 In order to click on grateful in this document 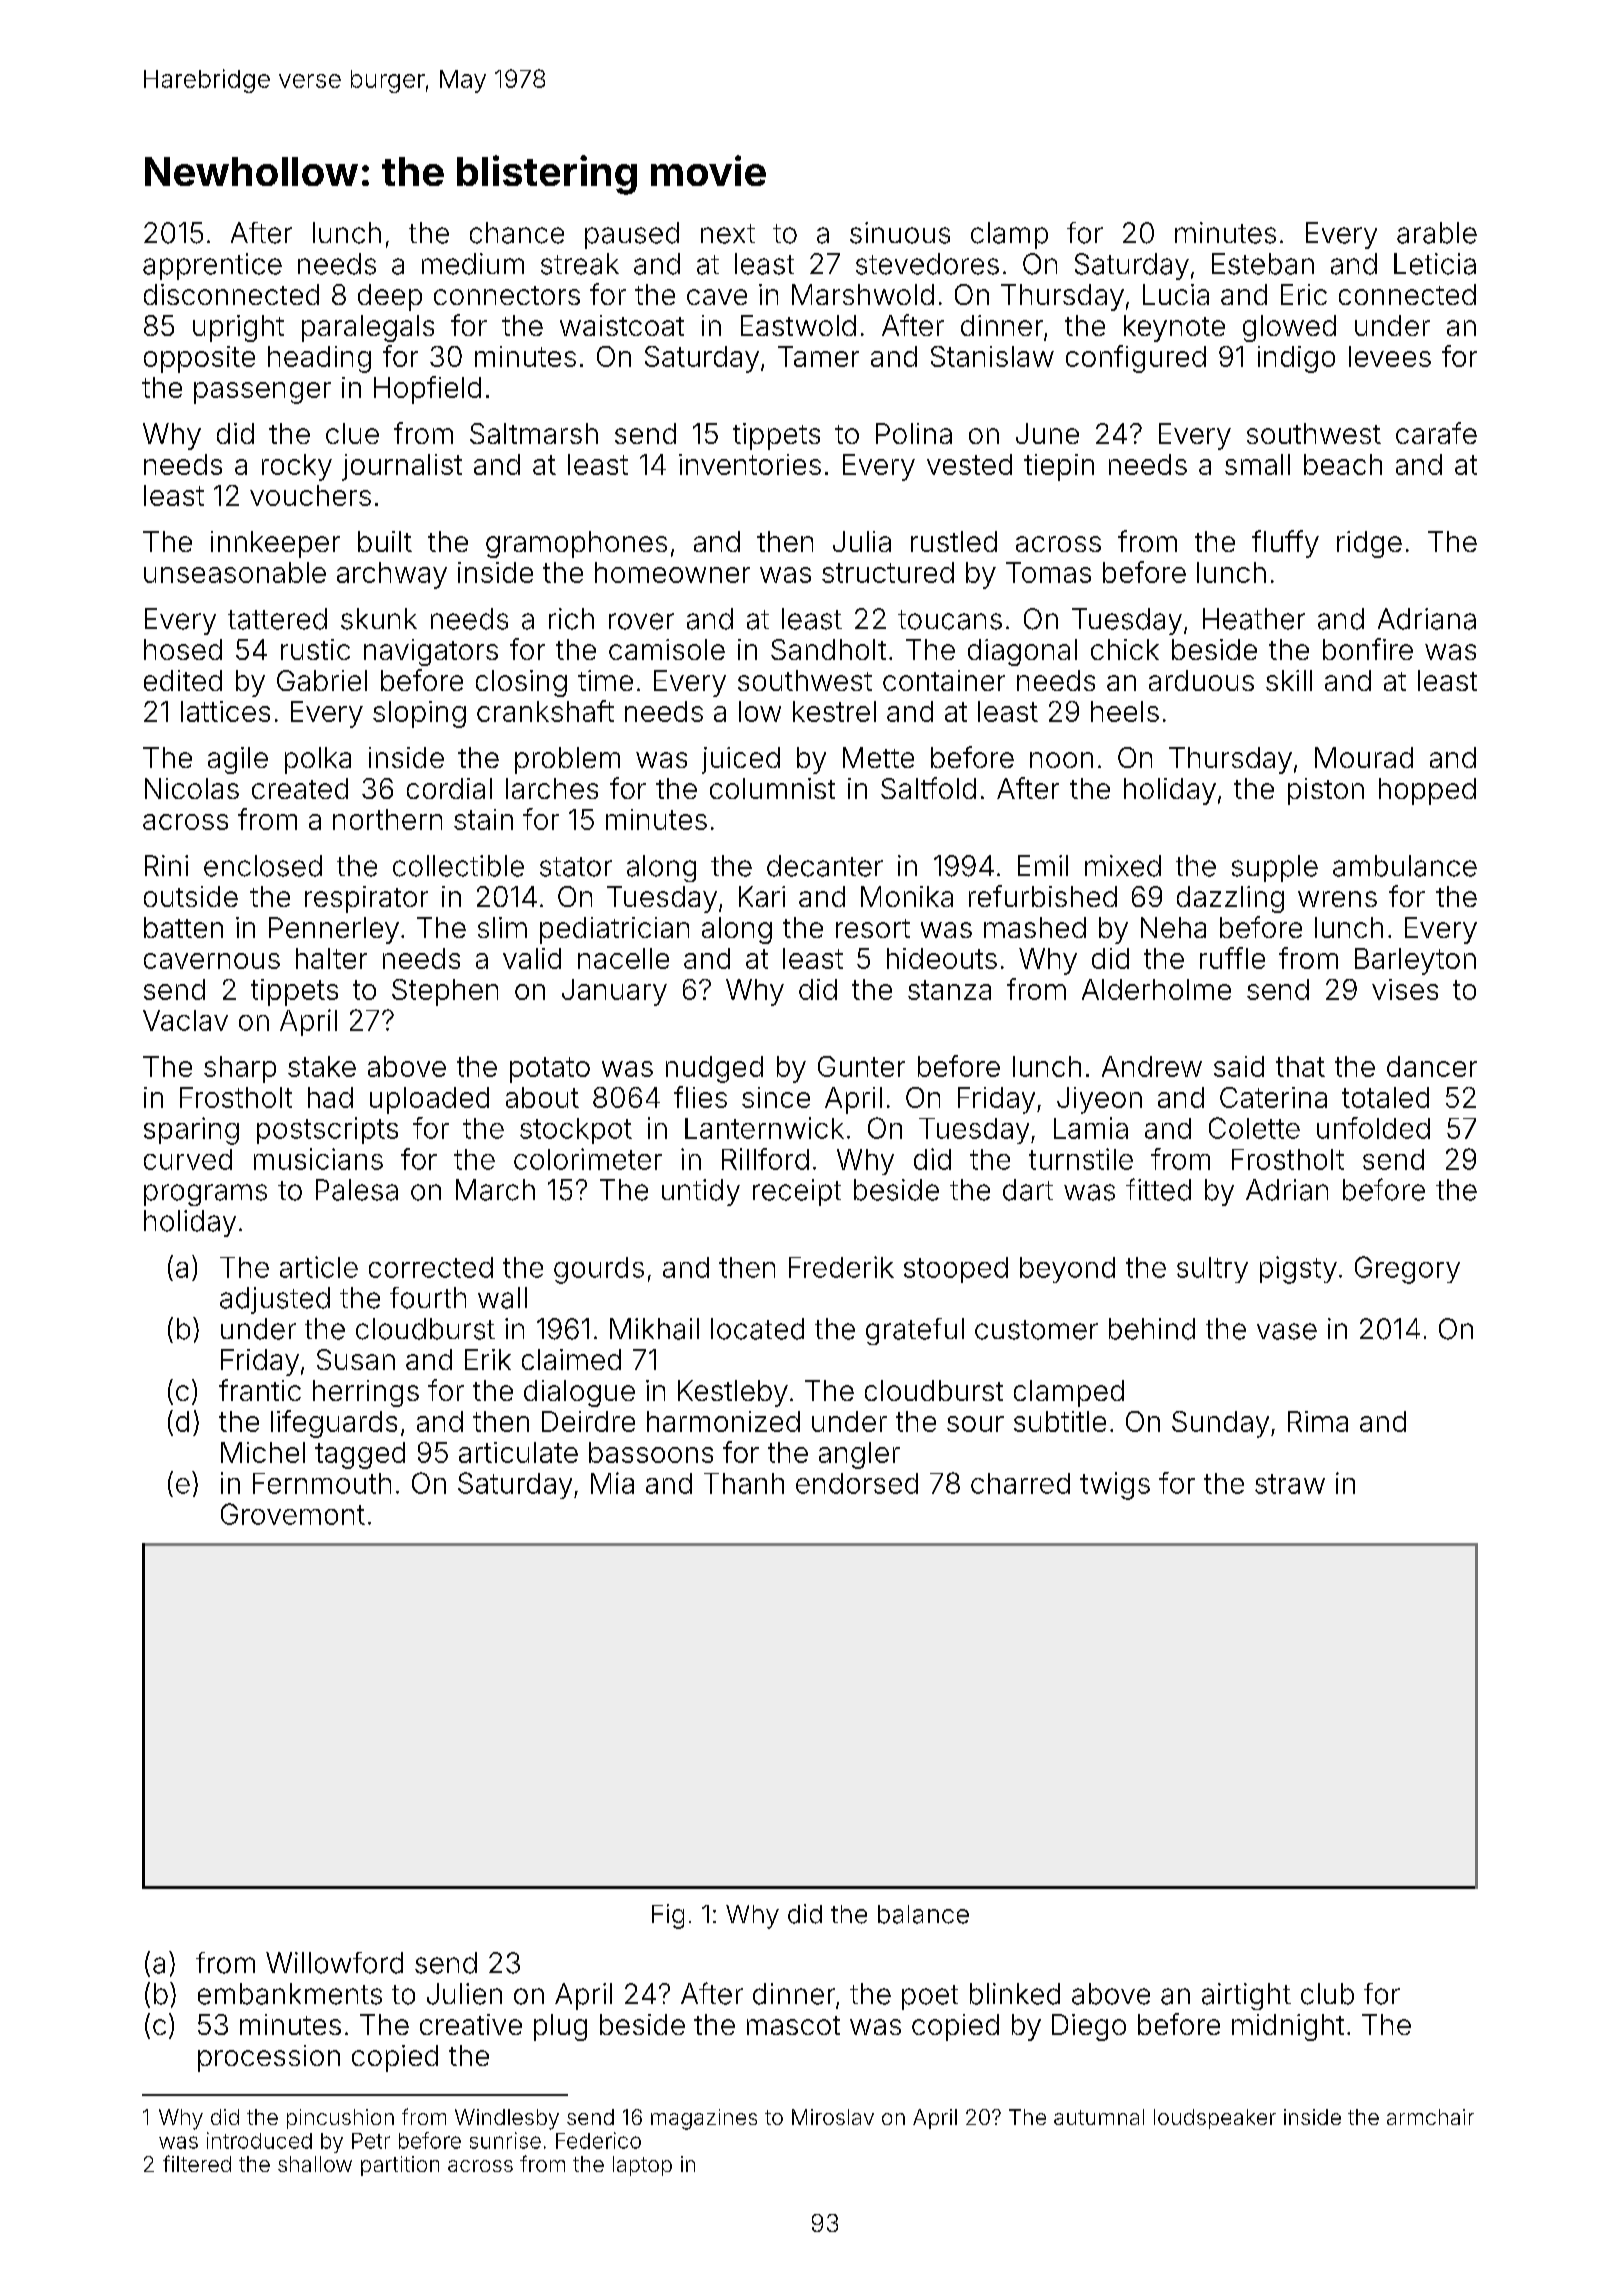, I will do `click(915, 1331)`.
